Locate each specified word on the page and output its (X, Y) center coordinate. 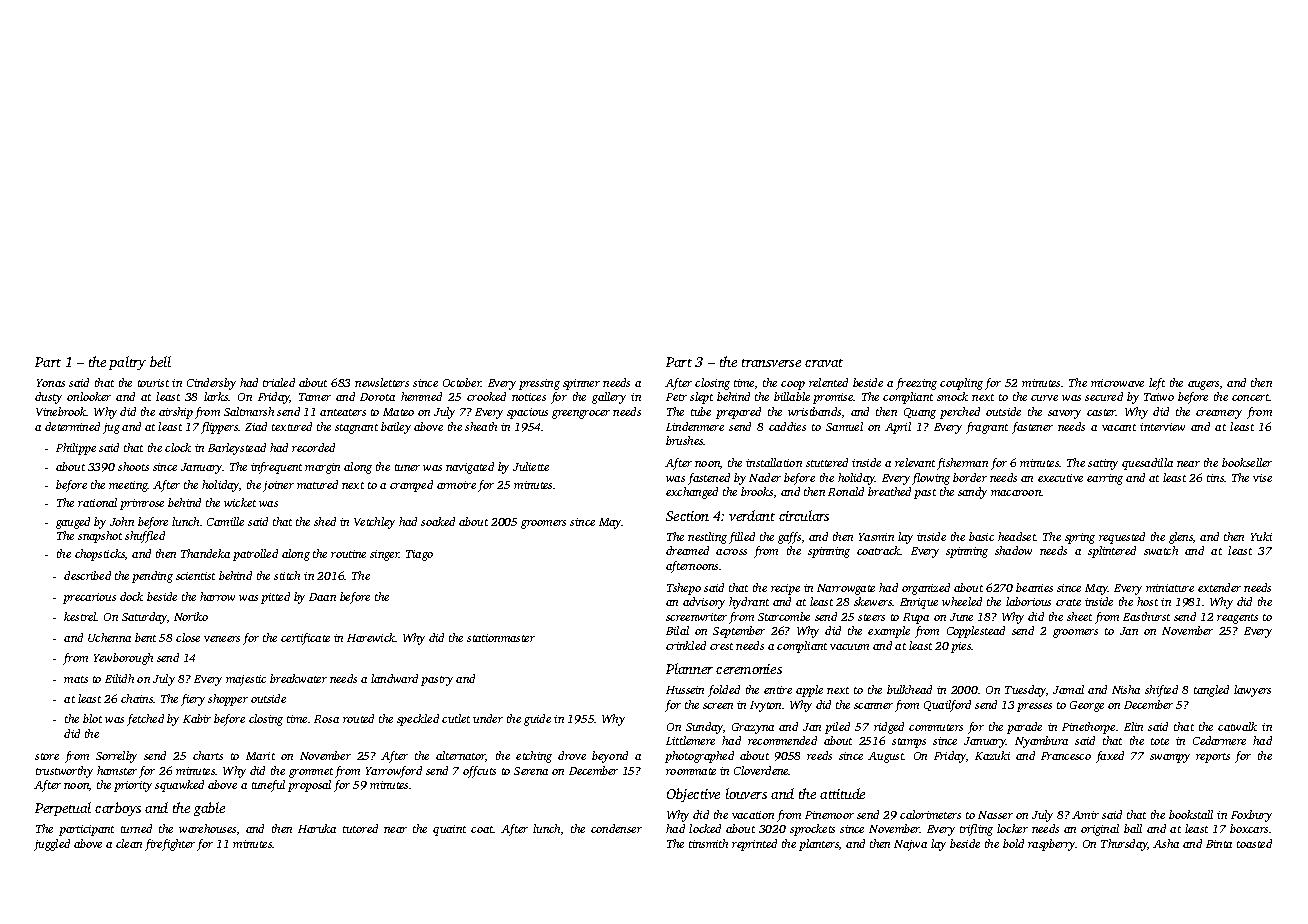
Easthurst (1146, 616)
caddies (787, 426)
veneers (222, 639)
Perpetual (63, 809)
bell (160, 361)
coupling (961, 384)
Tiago (419, 555)
